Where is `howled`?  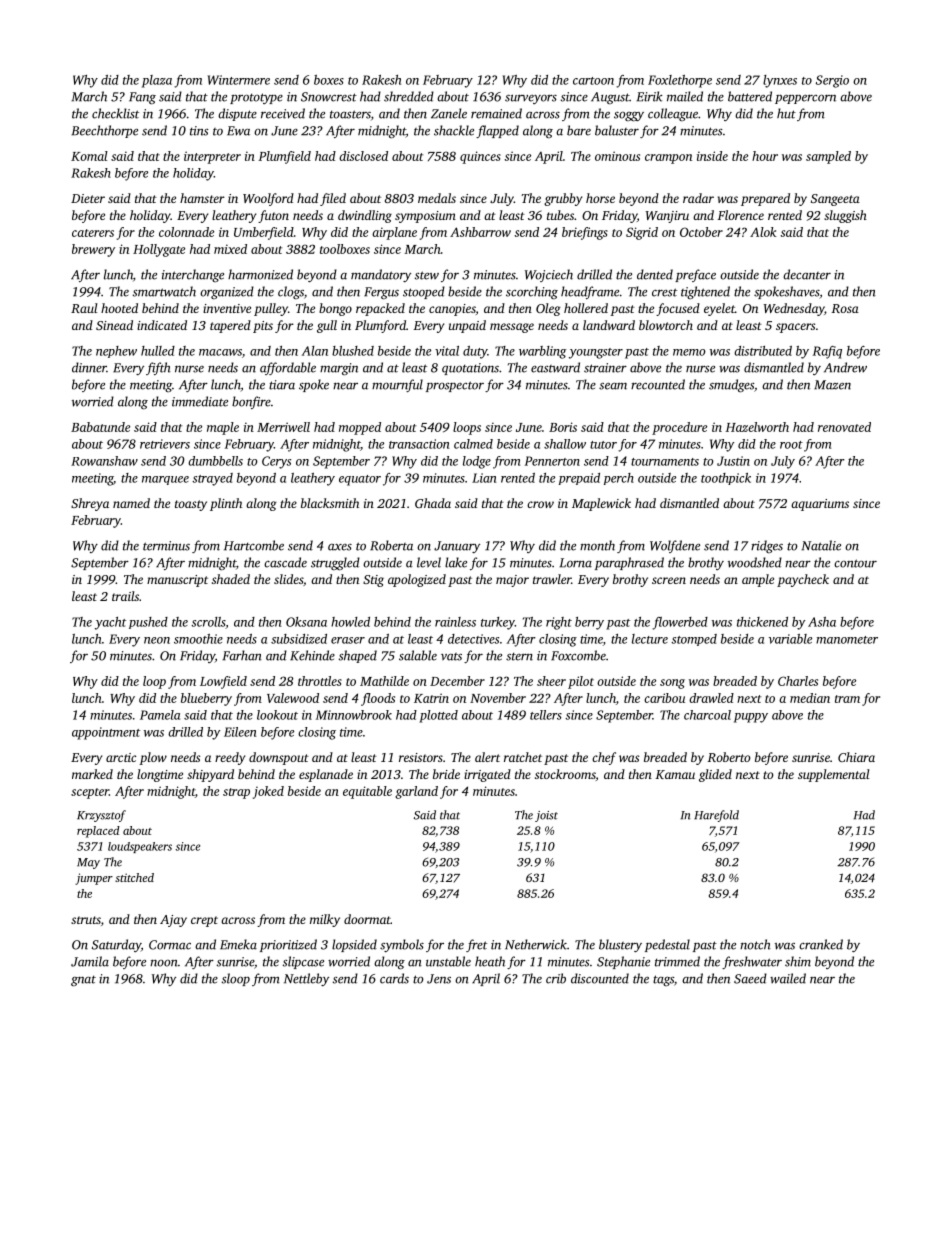
howled is located at coordinates (350, 622).
